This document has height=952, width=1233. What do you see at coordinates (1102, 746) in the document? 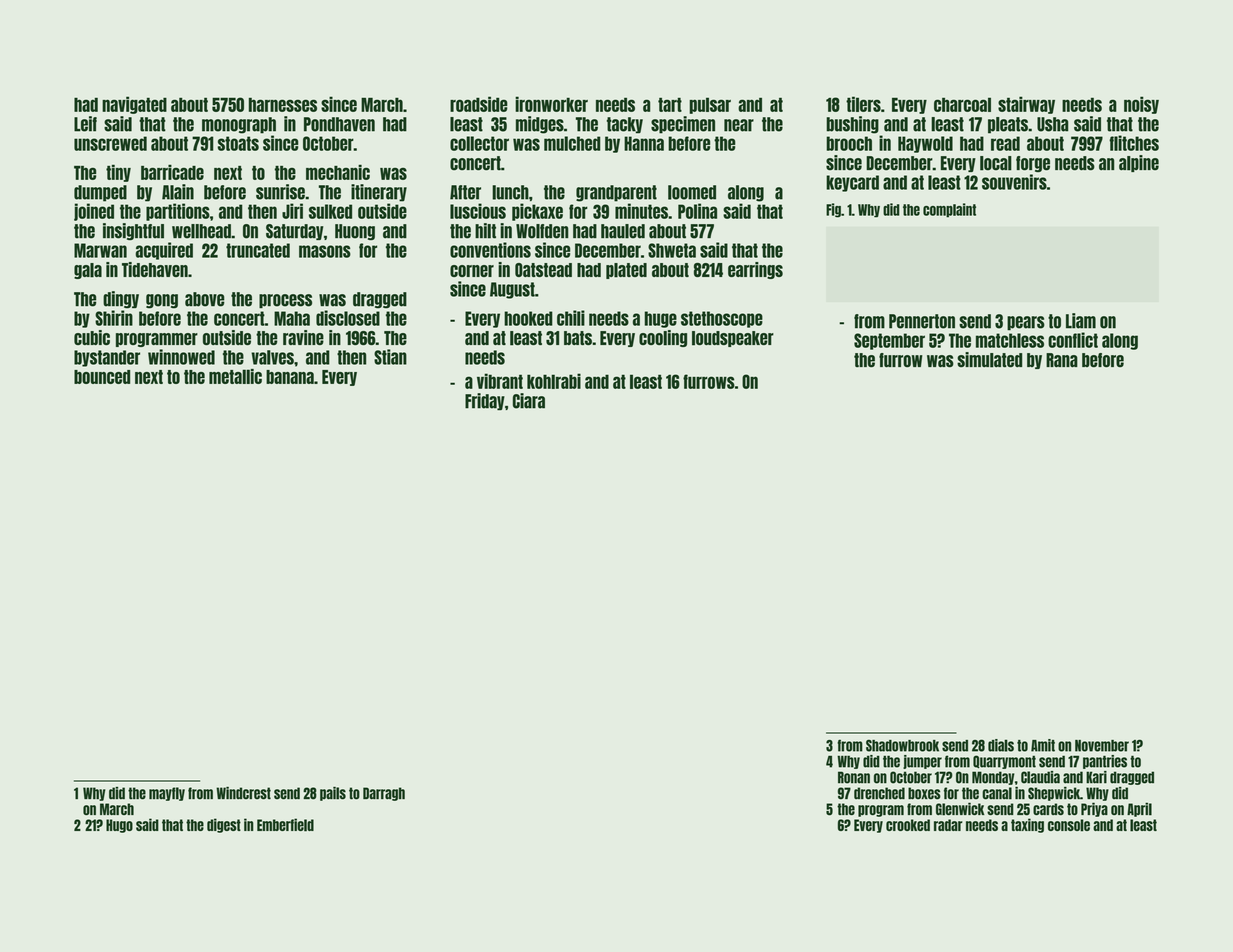
I see `November` at bounding box center [1102, 746].
